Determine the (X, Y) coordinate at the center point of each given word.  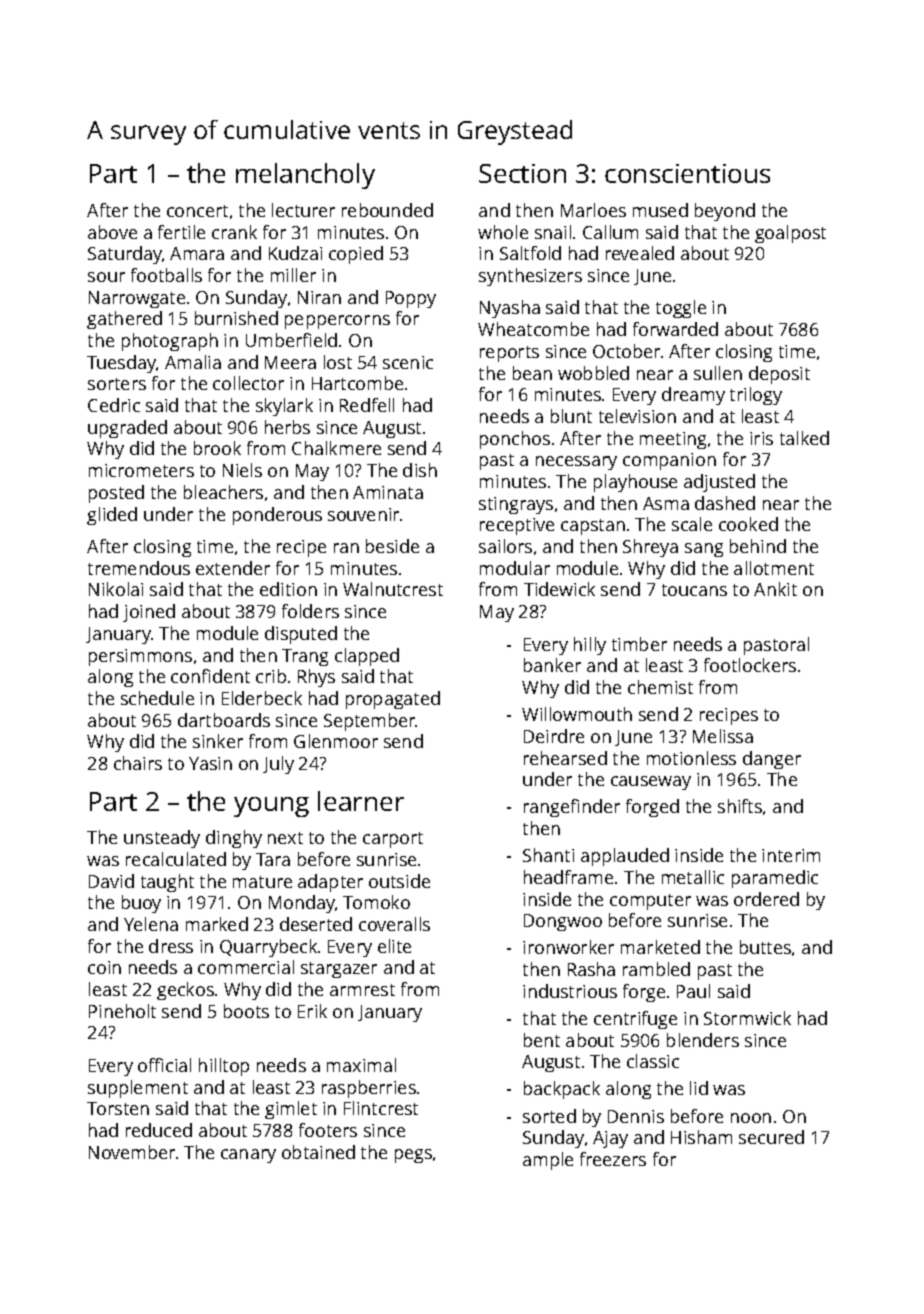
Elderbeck (262, 698)
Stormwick (747, 1018)
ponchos (515, 440)
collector (248, 383)
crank (234, 232)
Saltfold (530, 253)
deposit (779, 375)
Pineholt (122, 1011)
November (132, 1152)
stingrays (516, 505)
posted (116, 494)
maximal (361, 1065)
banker (552, 665)
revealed (640, 253)
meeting (673, 440)
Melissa (723, 736)
